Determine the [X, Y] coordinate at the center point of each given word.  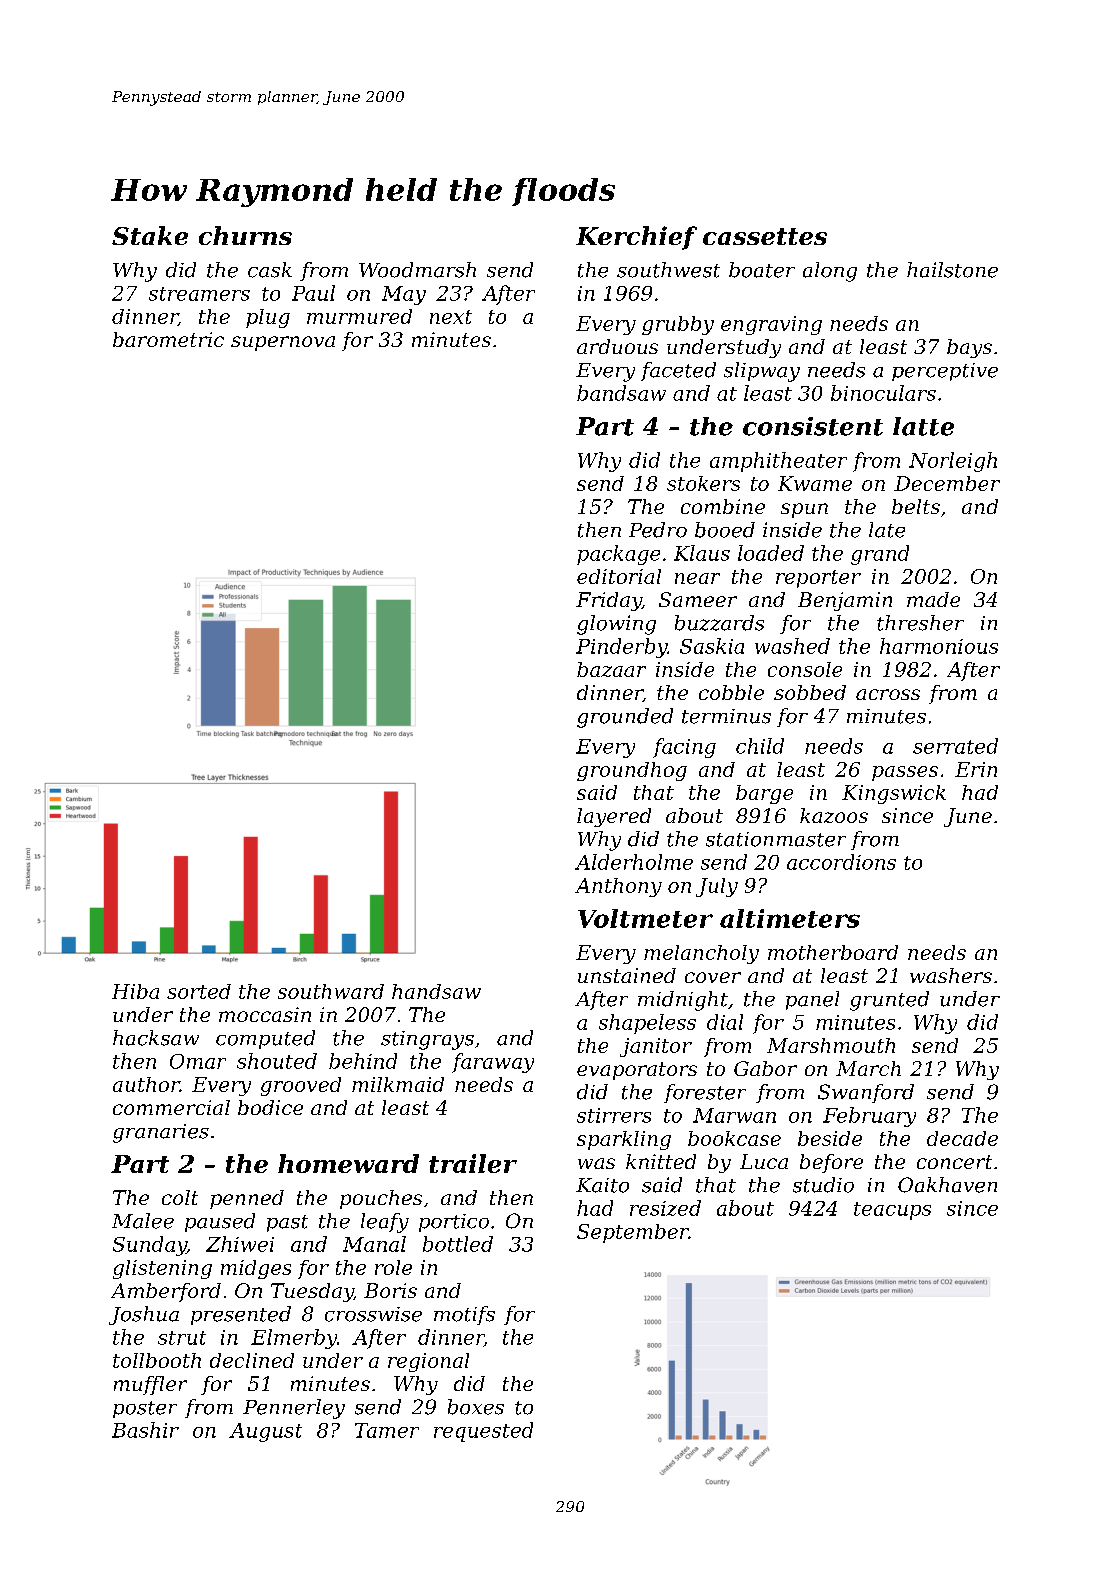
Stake [150, 235]
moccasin [265, 1014]
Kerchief [636, 238]
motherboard [833, 952]
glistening [162, 1269]
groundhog [632, 771]
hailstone [952, 270]
